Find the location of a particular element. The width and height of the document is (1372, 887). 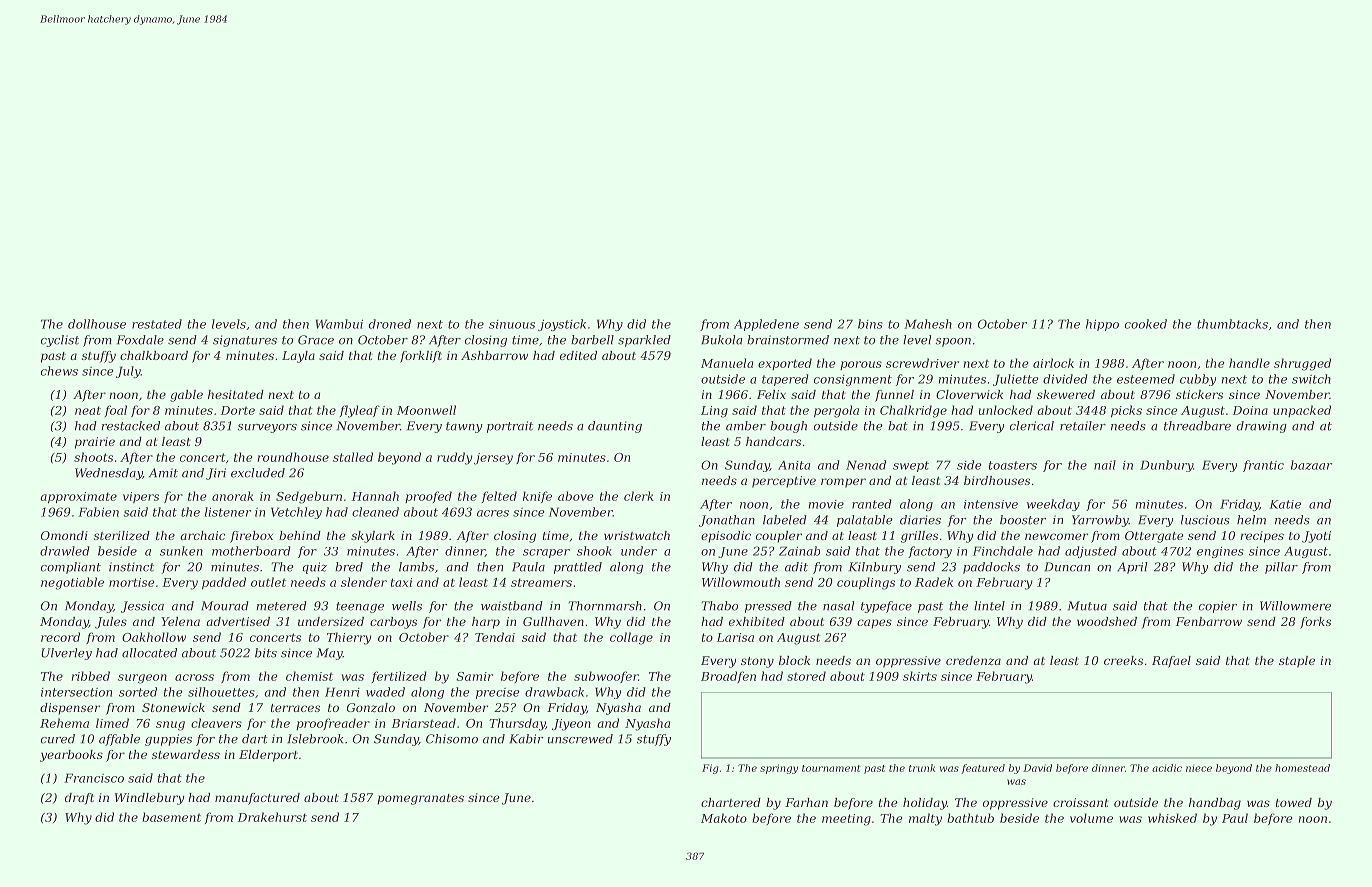

copier is located at coordinates (1218, 607).
